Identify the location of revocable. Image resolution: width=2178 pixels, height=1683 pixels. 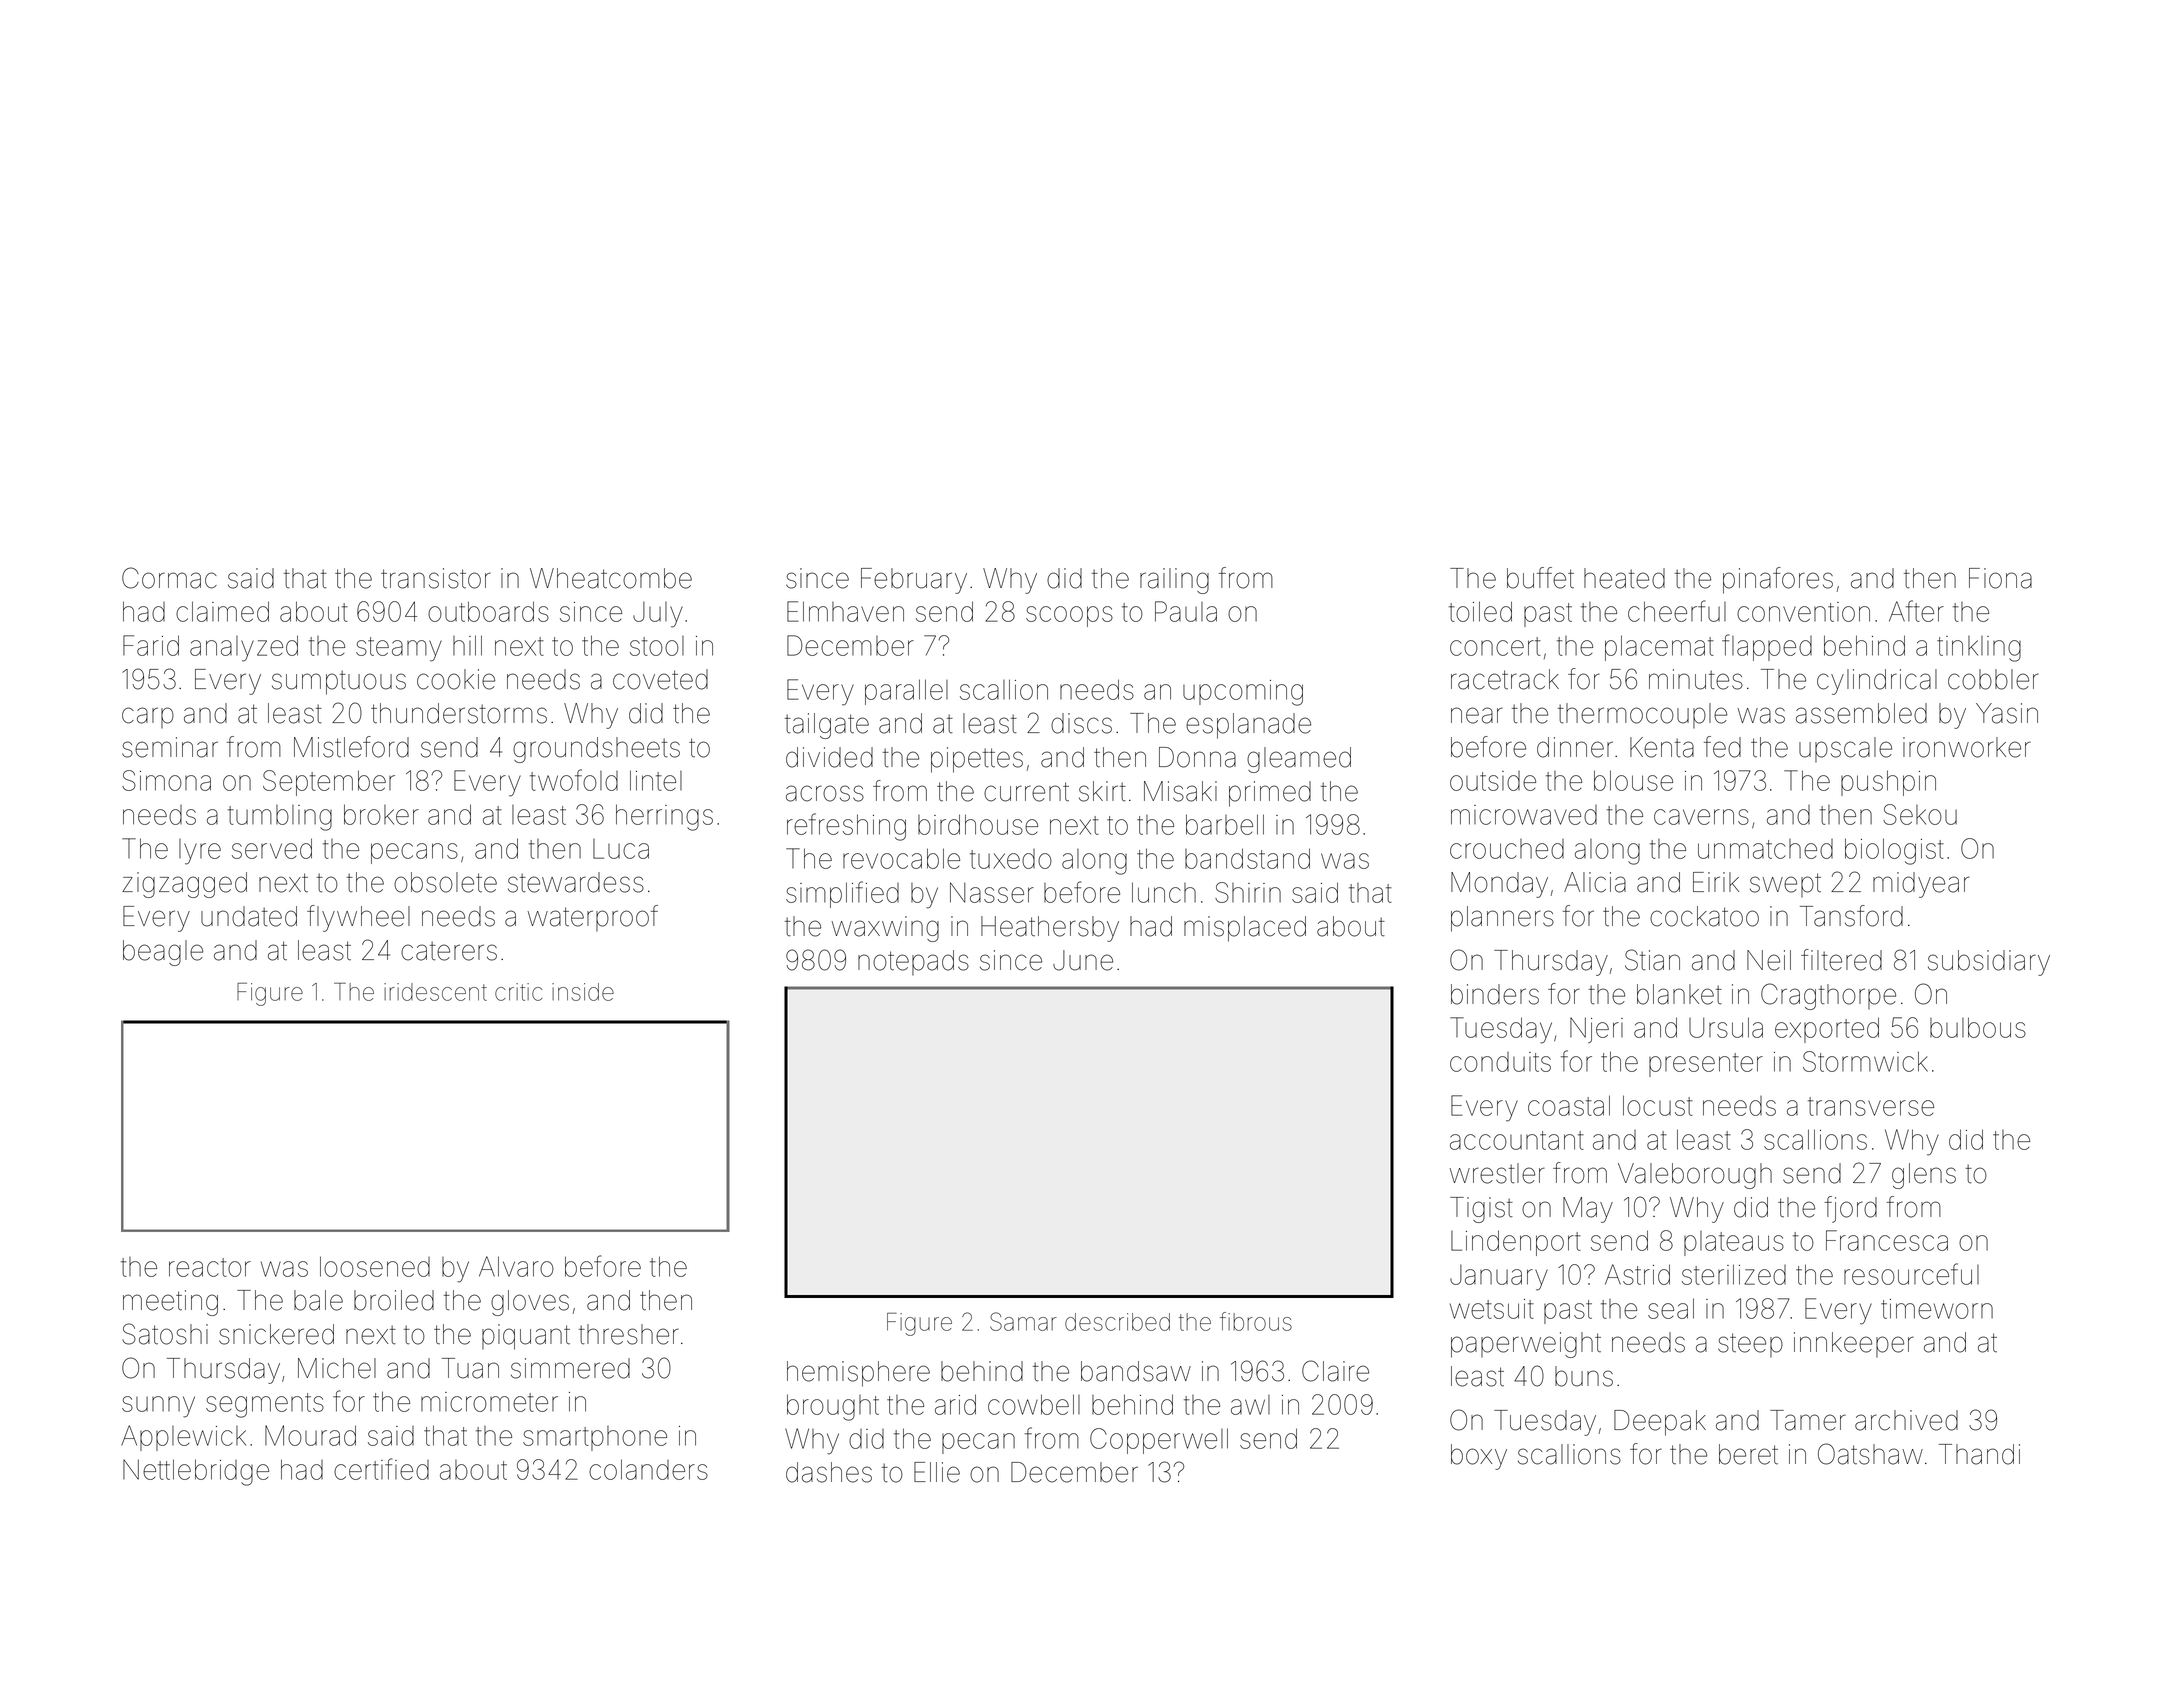
(901, 858).
